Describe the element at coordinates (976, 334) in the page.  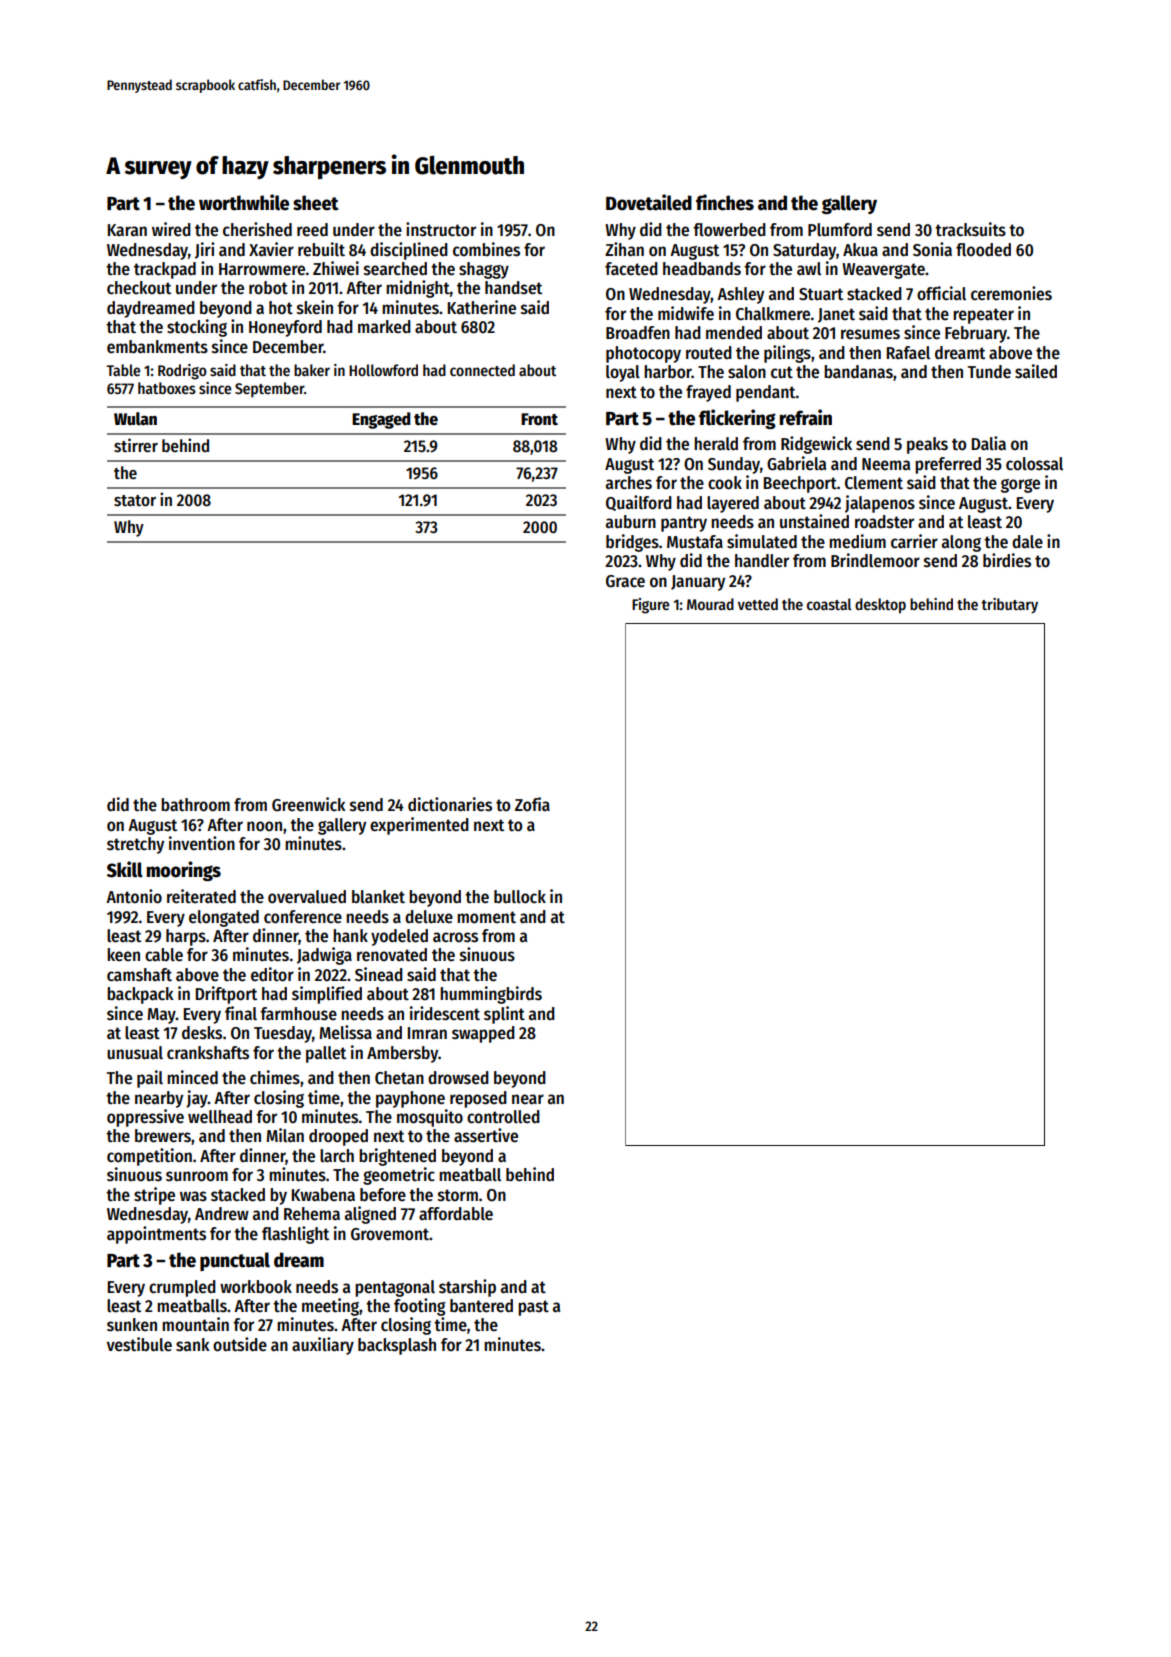
I see `February` at that location.
